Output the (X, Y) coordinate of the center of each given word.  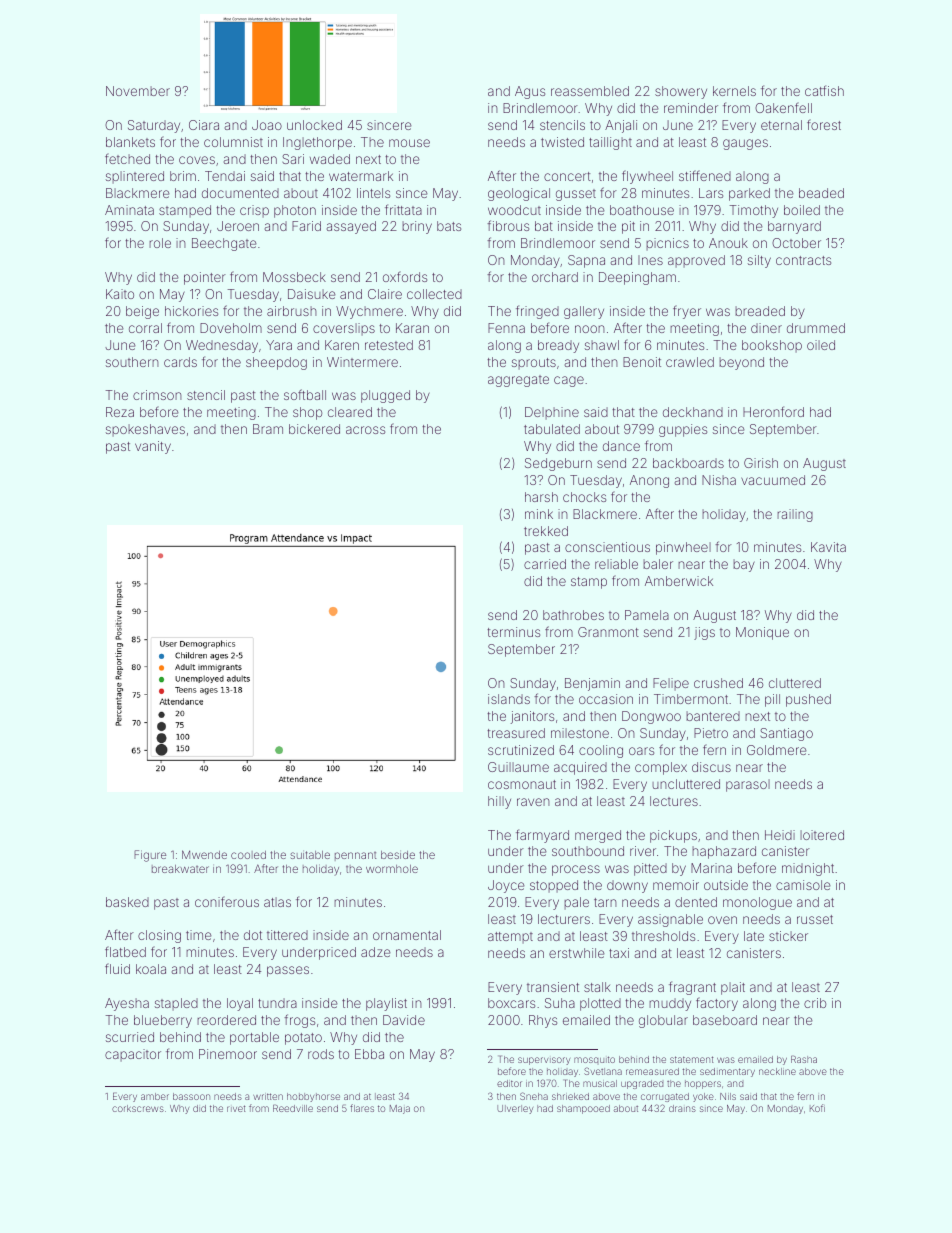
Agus (530, 92)
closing (159, 936)
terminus (513, 632)
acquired (580, 768)
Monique (762, 633)
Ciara (204, 125)
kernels (734, 91)
